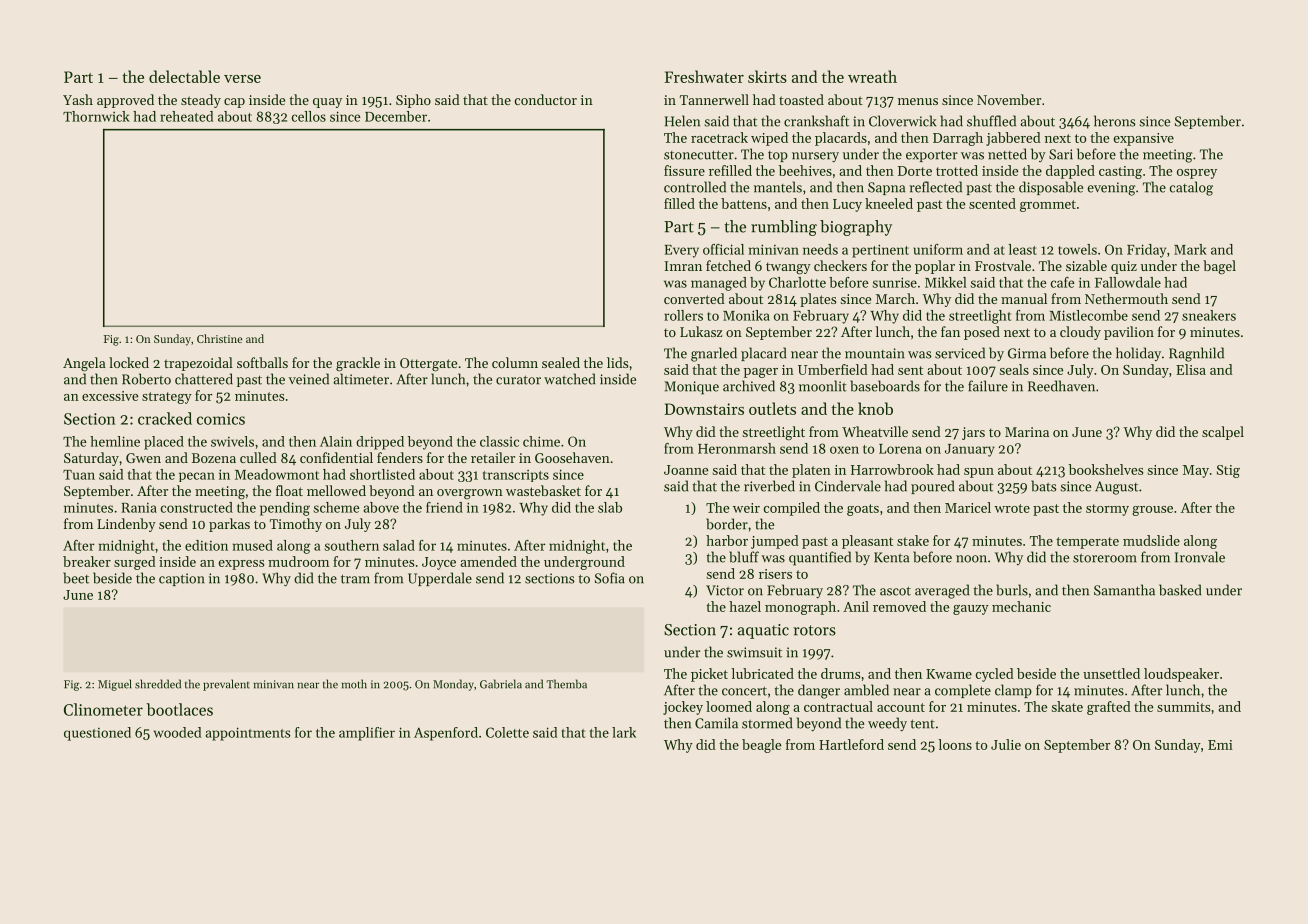 The width and height of the document is (1308, 924). I want to click on retailer, so click(493, 457).
